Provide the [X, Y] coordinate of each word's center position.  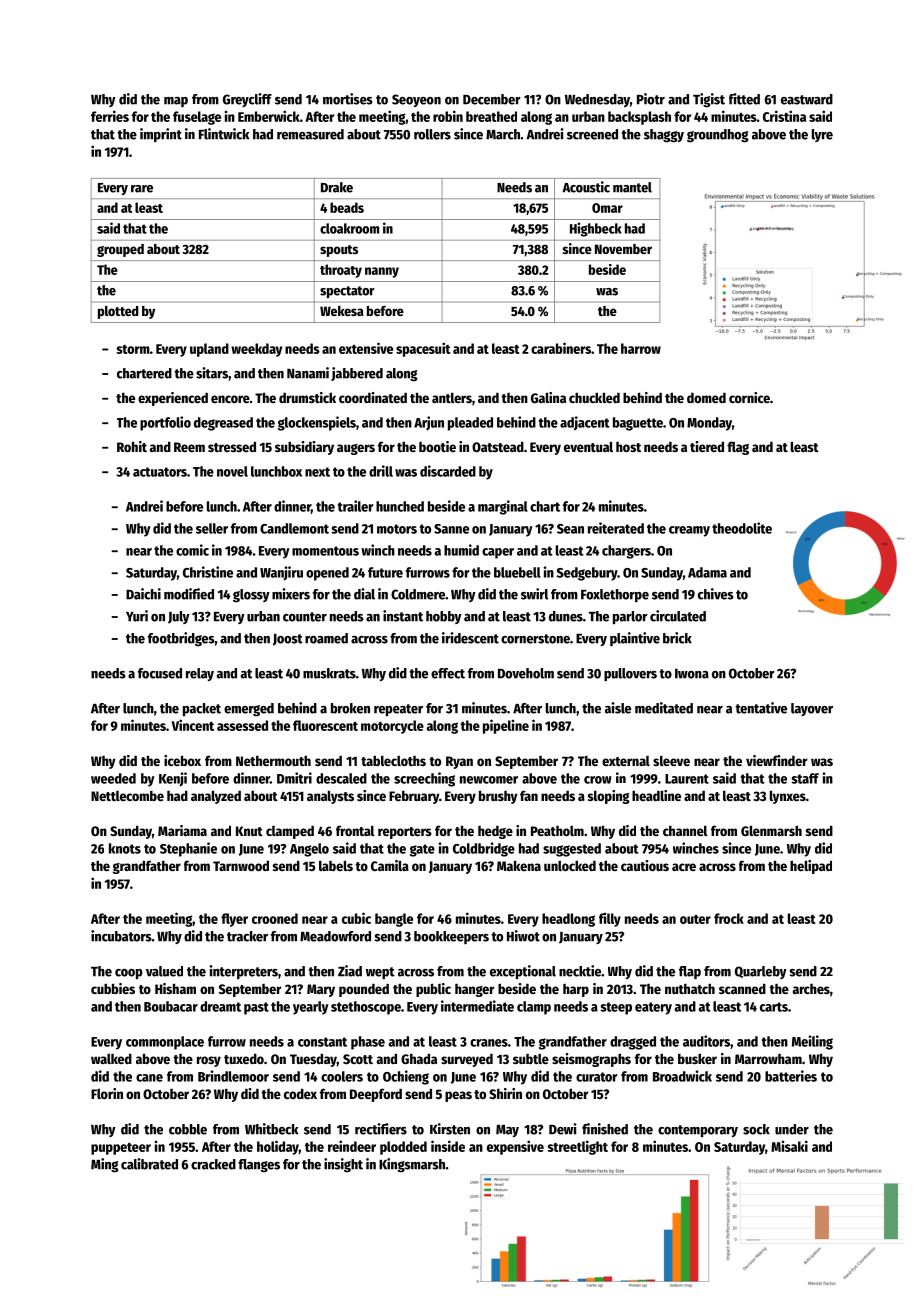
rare [142, 189]
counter [305, 617]
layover [812, 709]
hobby [444, 617]
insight [343, 1165]
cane [149, 1078]
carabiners [561, 348]
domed [706, 398]
